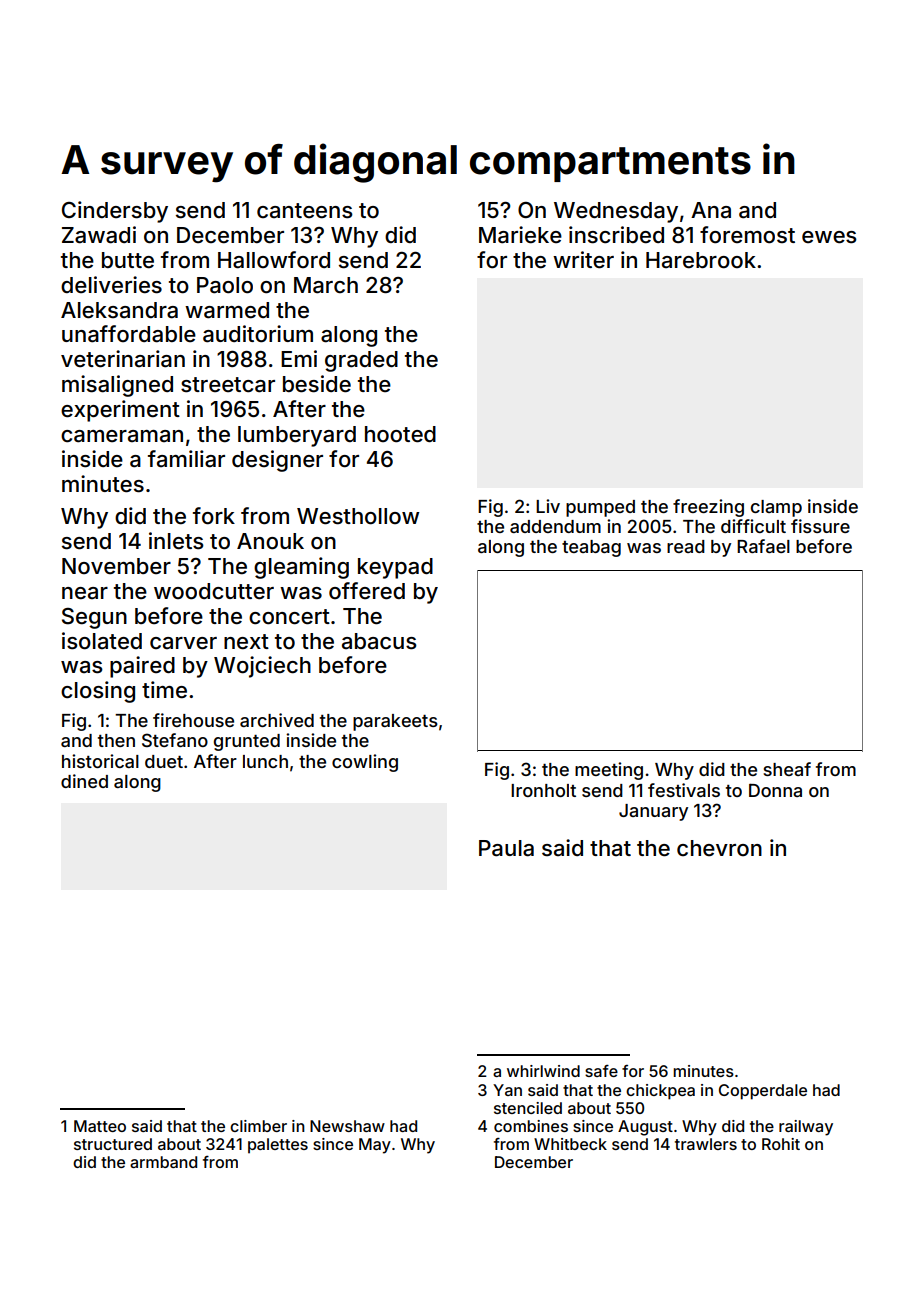  What do you see at coordinates (719, 848) in the page?
I see `chevron` at bounding box center [719, 848].
